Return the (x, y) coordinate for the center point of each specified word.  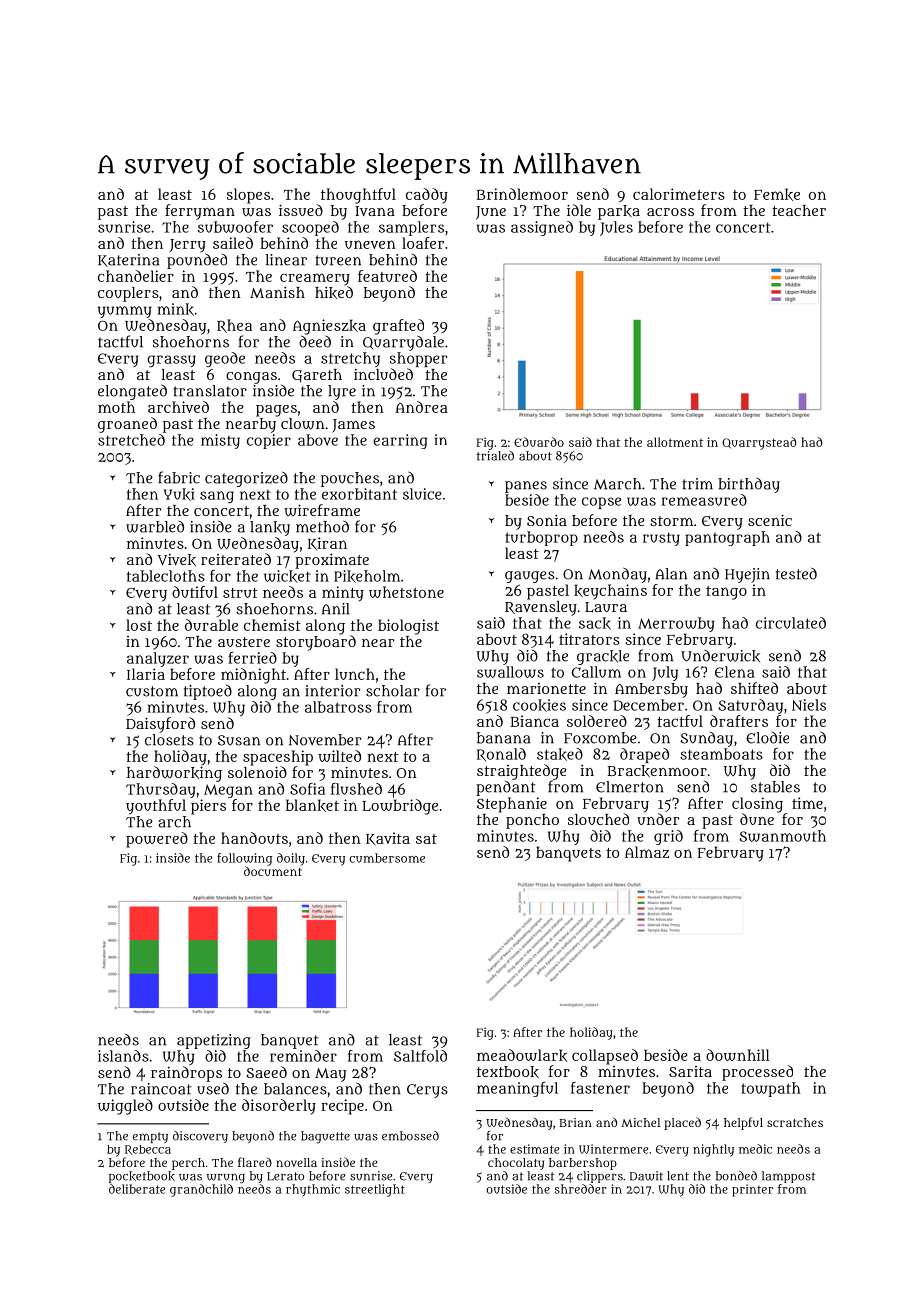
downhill (738, 1055)
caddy (427, 196)
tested (796, 573)
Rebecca (148, 1150)
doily (291, 859)
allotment (675, 442)
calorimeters (679, 194)
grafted (398, 327)
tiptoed (208, 692)
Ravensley (541, 608)
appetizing (214, 1041)
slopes (248, 196)
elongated (132, 392)
